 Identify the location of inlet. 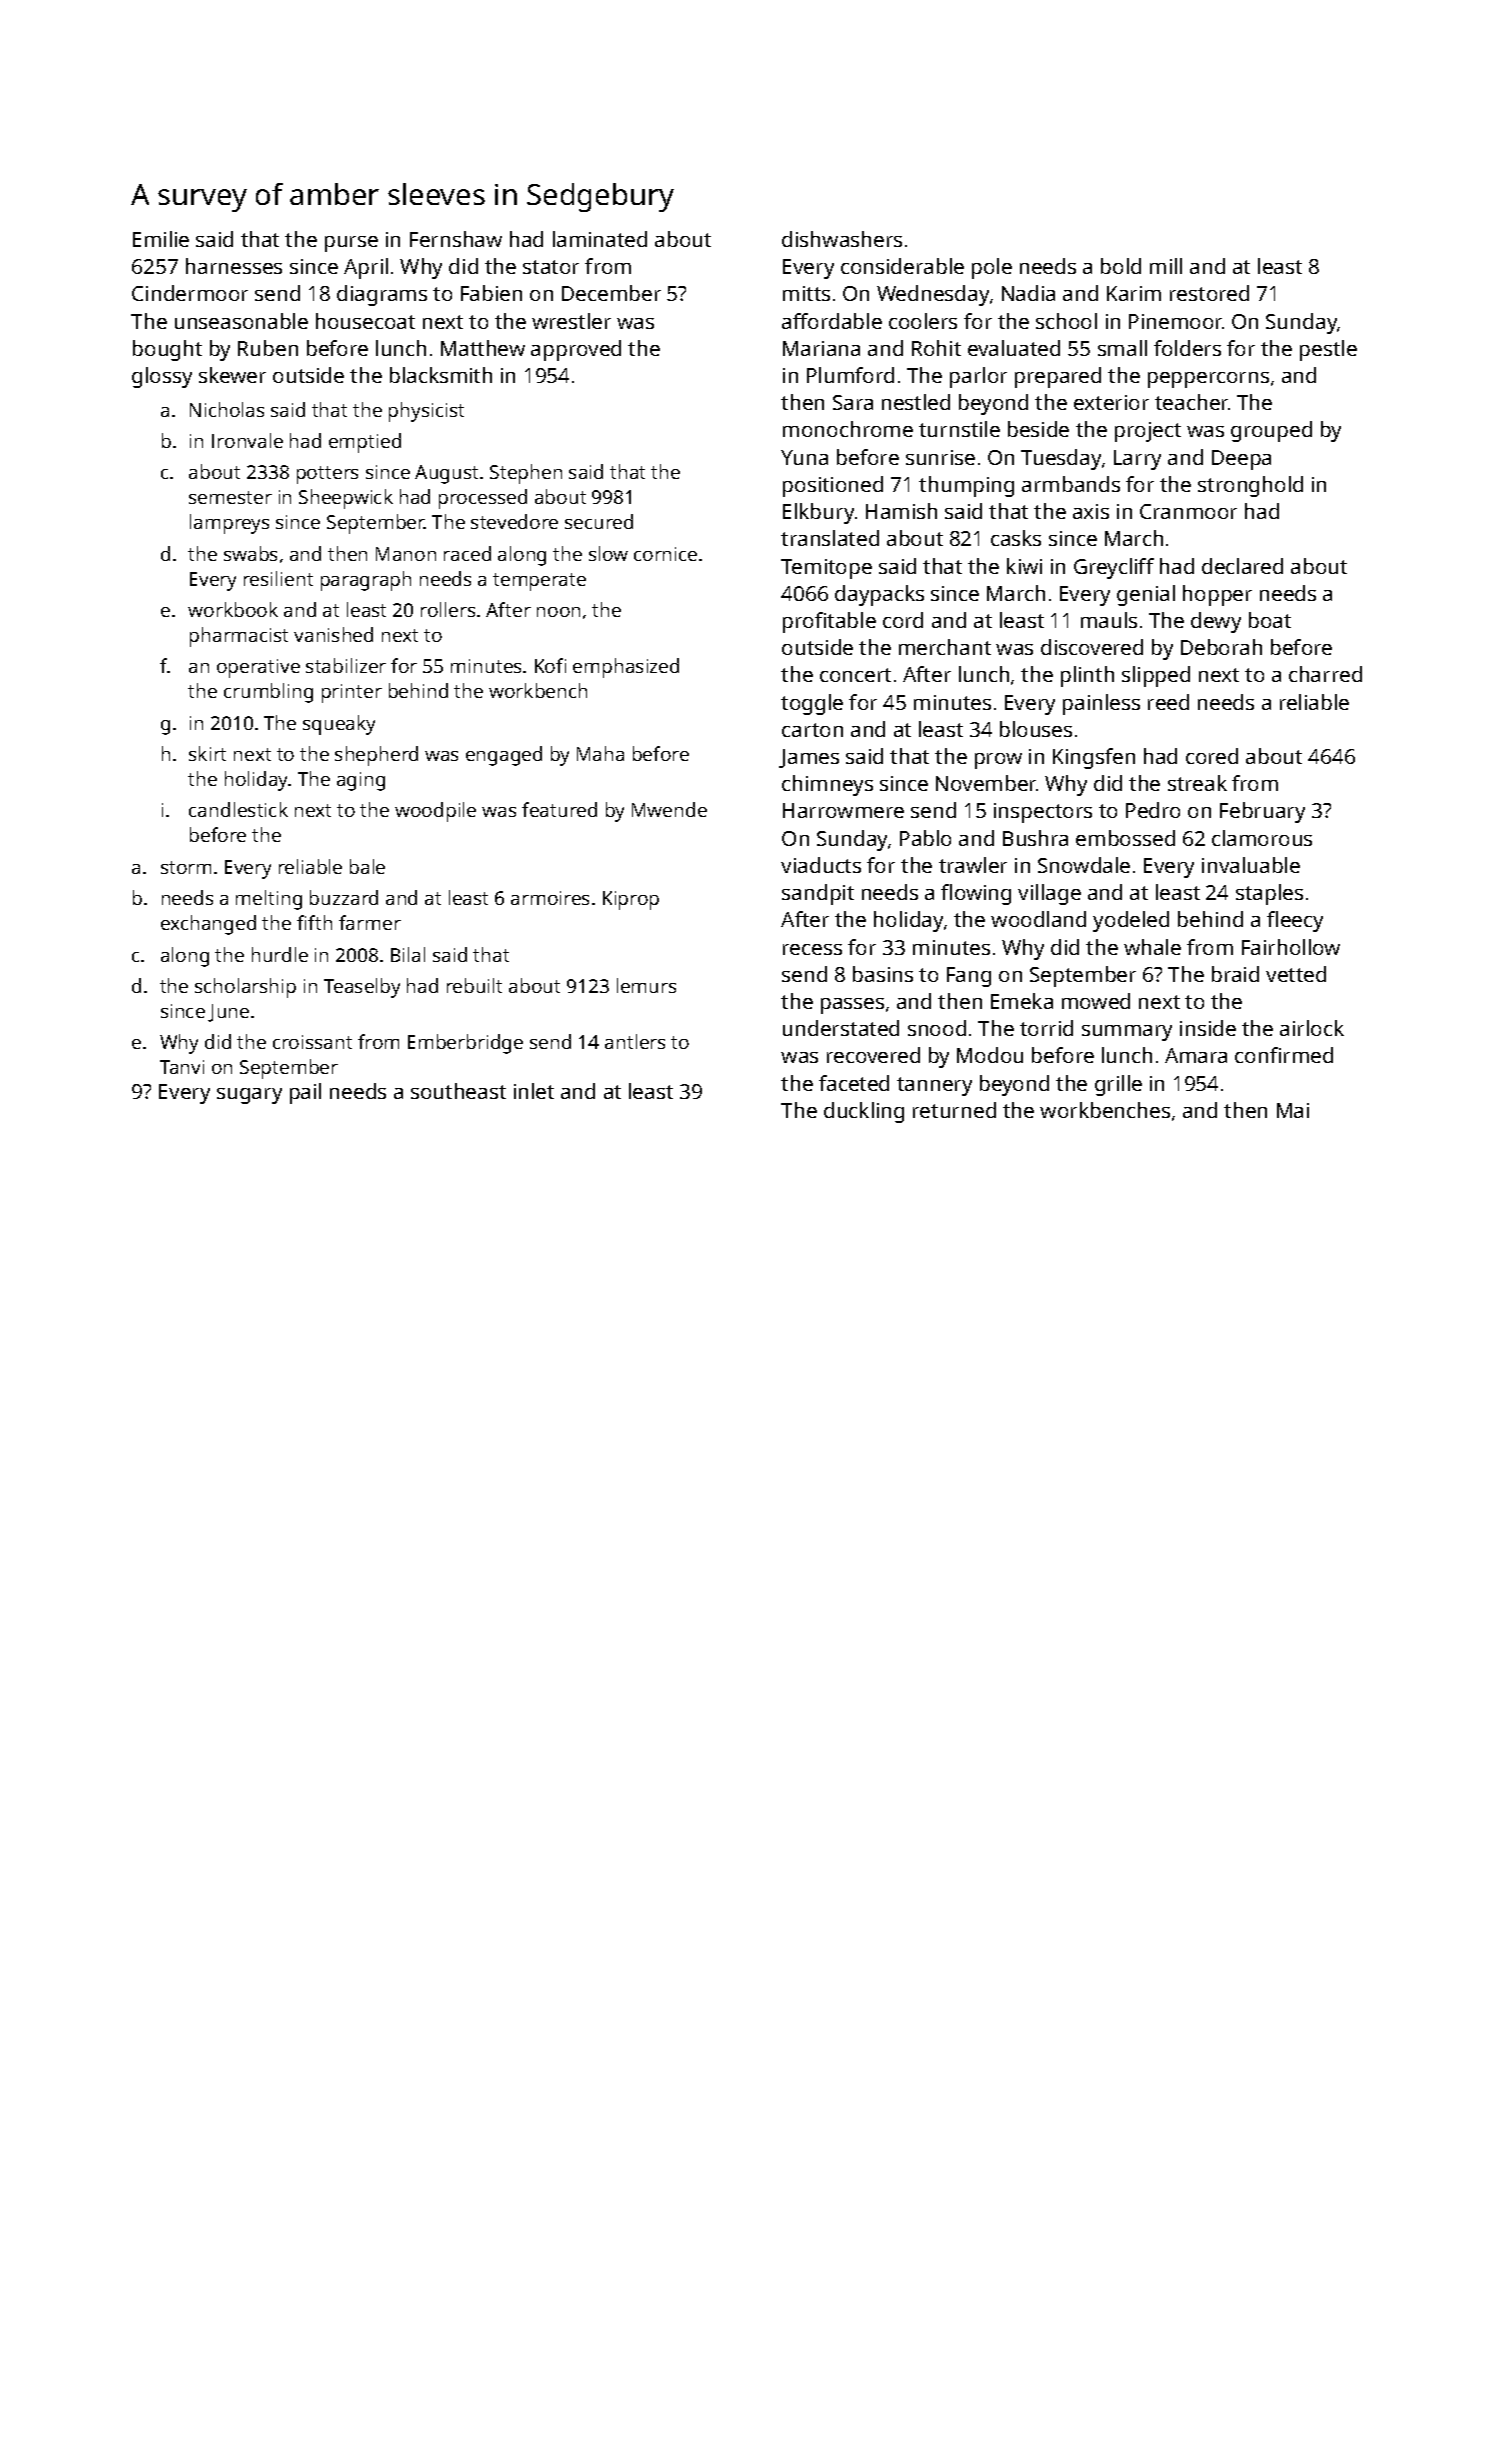
(534, 1091).
